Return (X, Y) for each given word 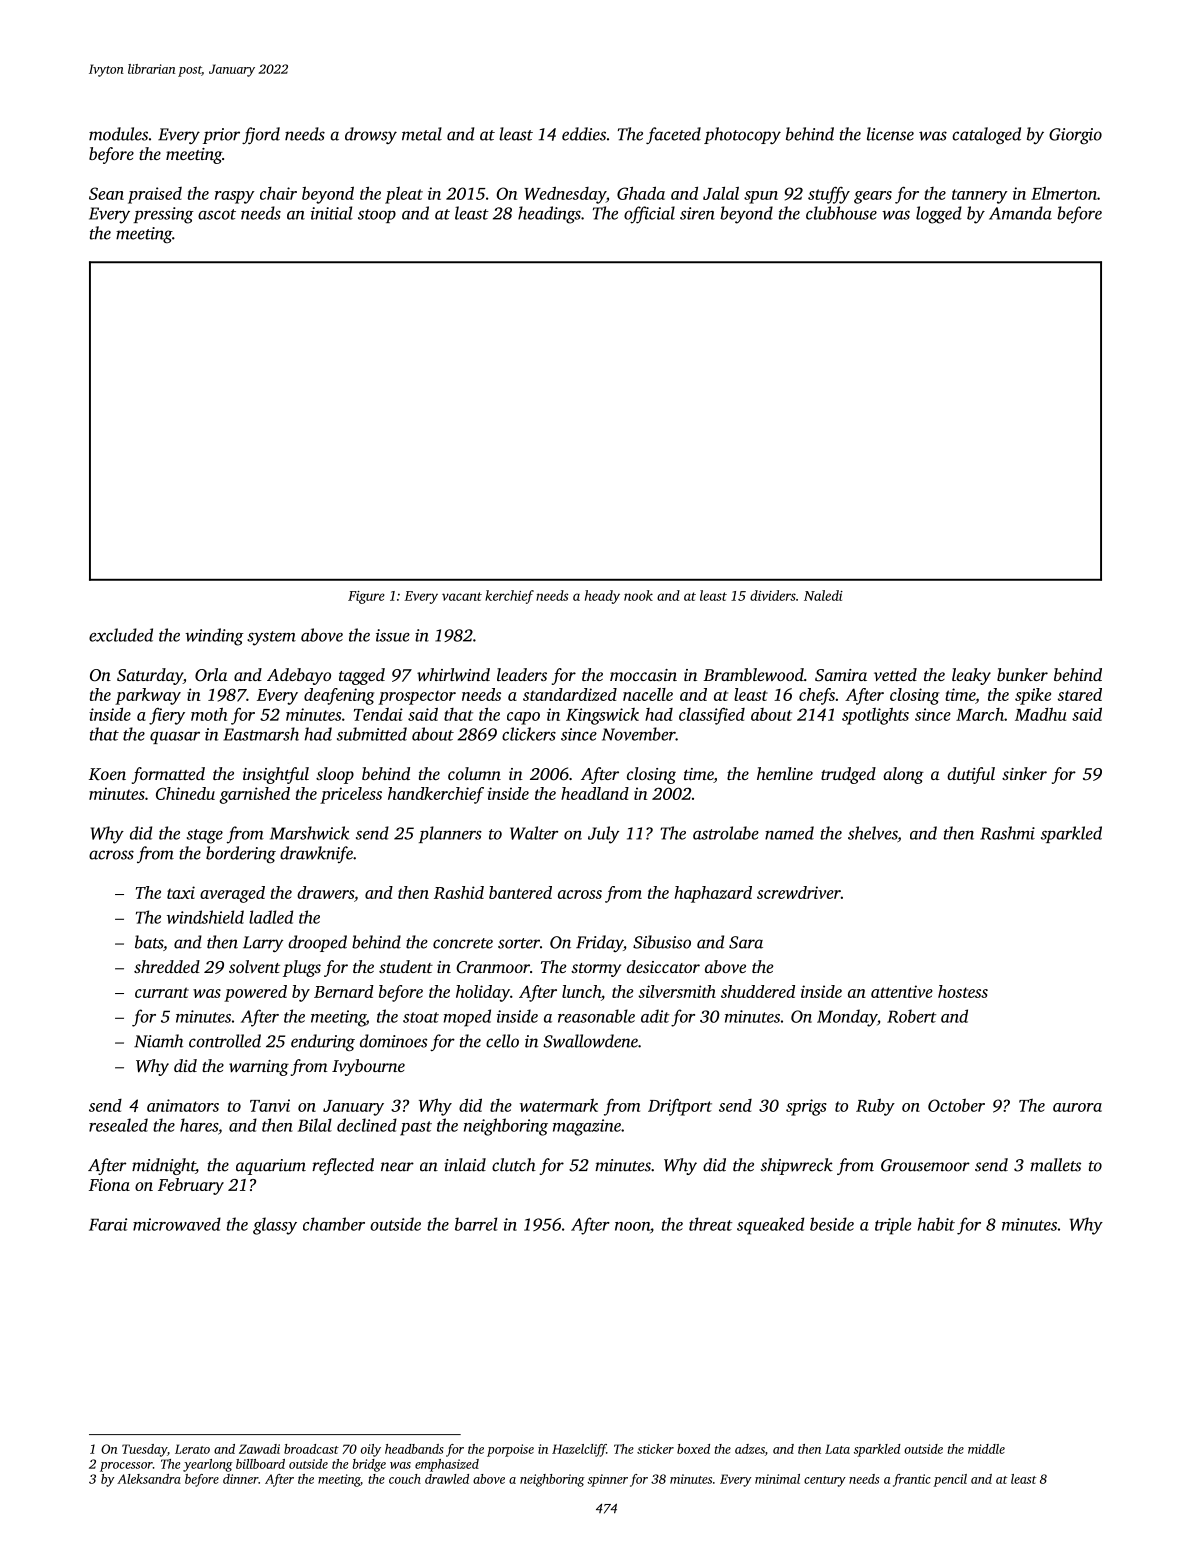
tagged (362, 676)
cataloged (986, 135)
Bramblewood (753, 674)
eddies (584, 134)
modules (118, 134)
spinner (607, 1480)
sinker (1024, 773)
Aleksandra (149, 1479)
